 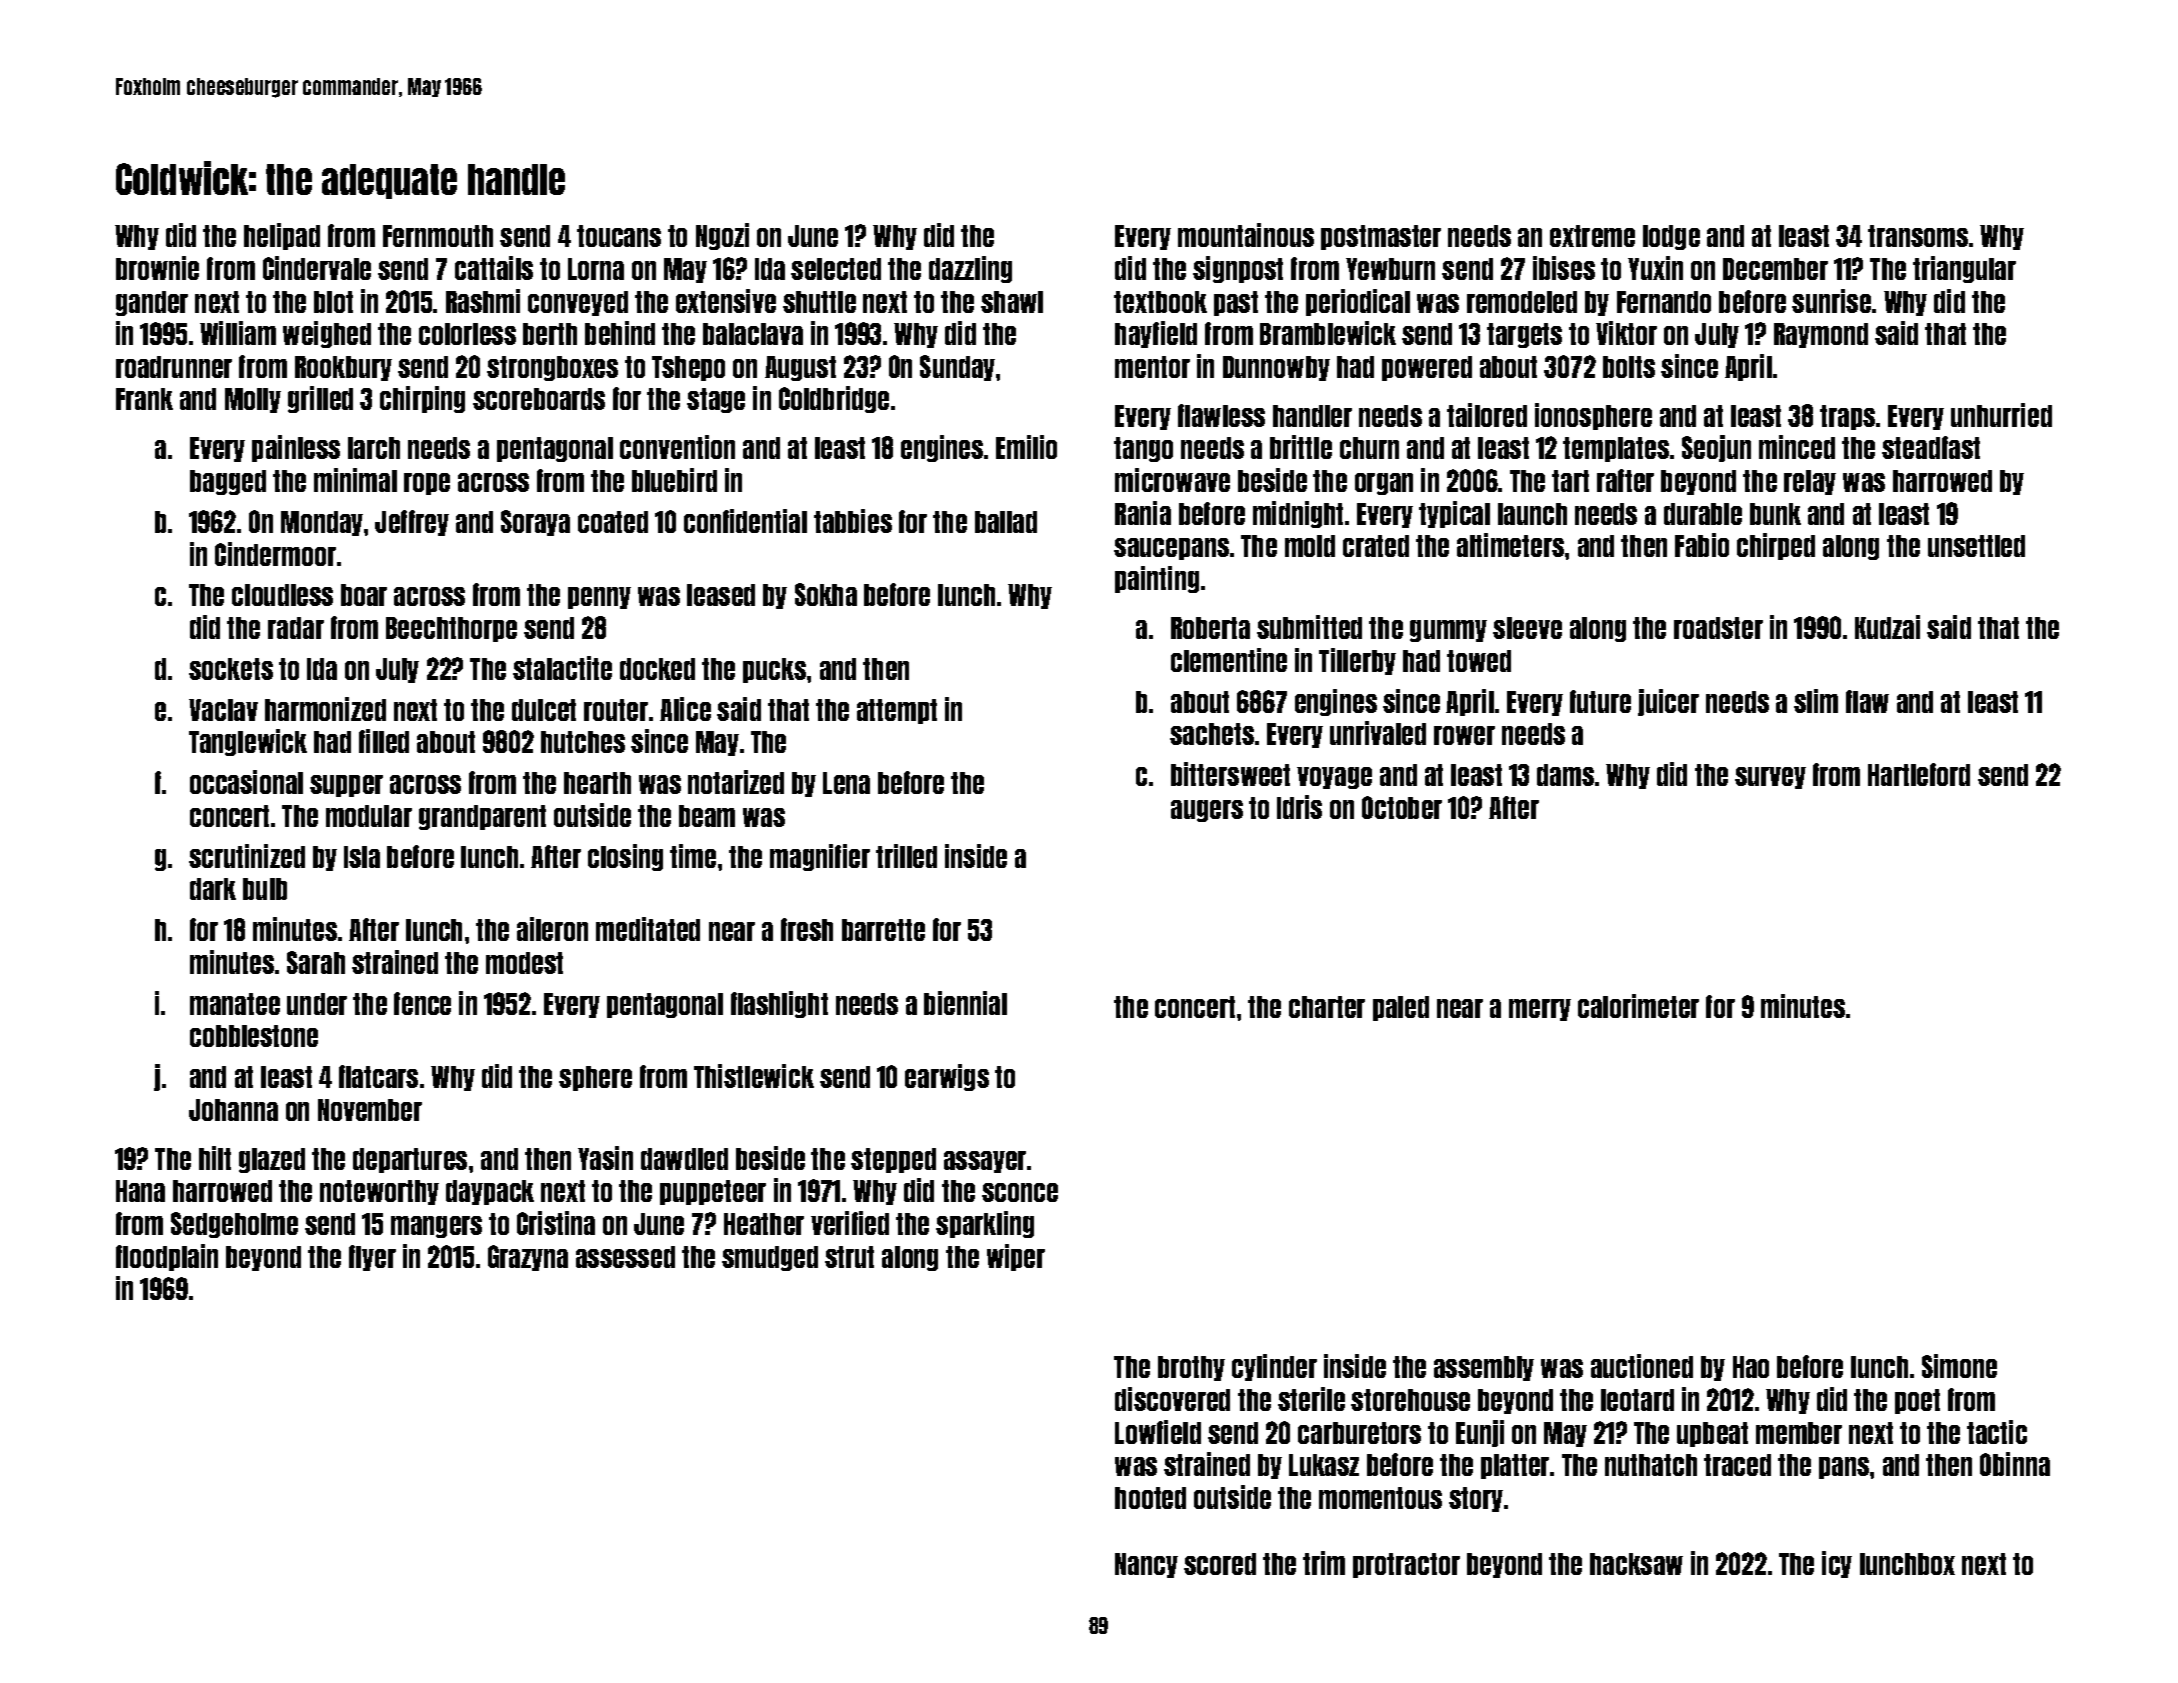 I want to click on Hao, so click(x=1751, y=1367).
